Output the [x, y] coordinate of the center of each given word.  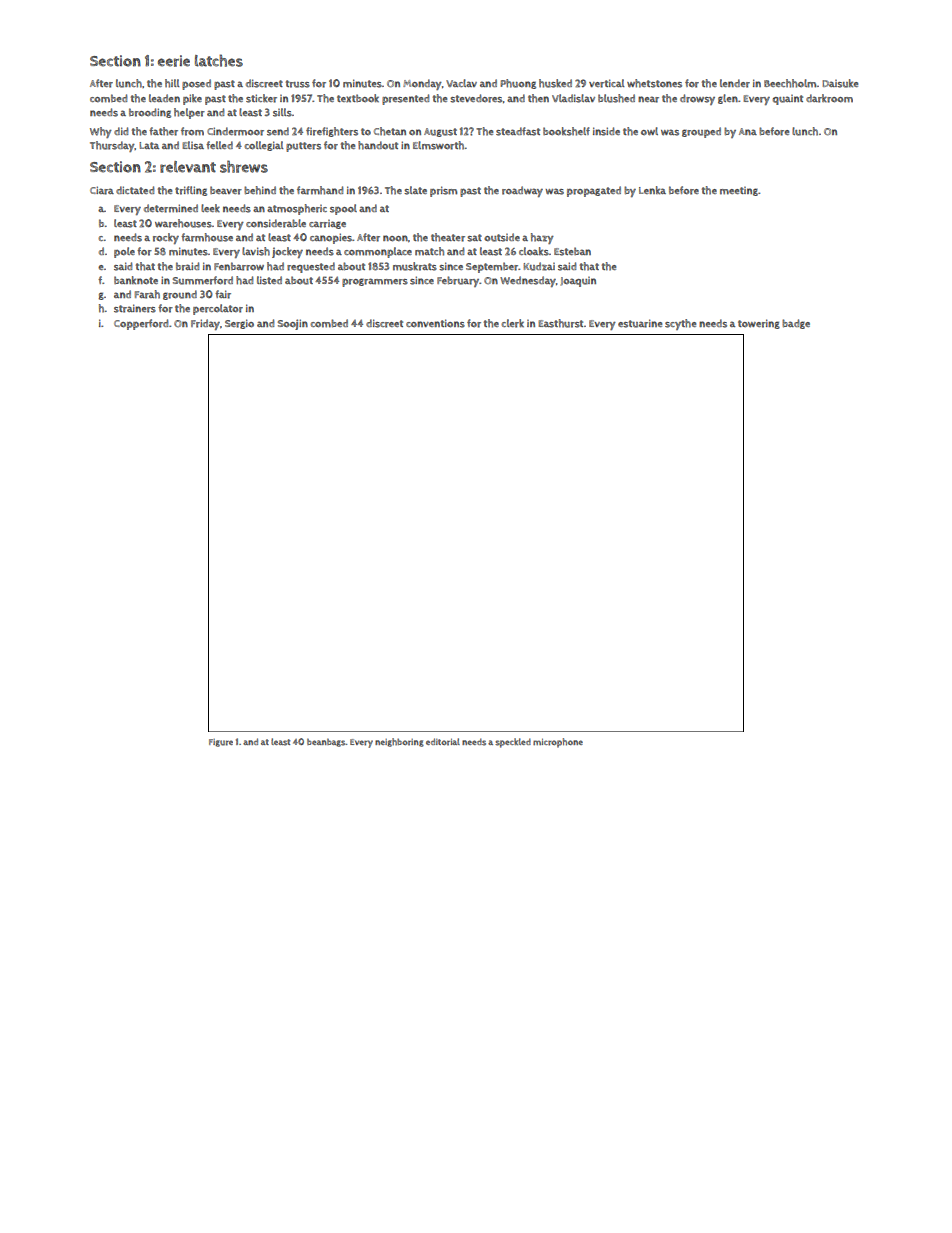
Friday [205, 324]
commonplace [378, 252]
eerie [174, 61]
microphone [558, 743]
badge [796, 324]
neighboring [399, 742]
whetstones [654, 83]
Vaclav [461, 83]
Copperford [141, 324]
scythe [680, 324]
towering [759, 324]
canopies [331, 238]
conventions [435, 323]
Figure [221, 743]
